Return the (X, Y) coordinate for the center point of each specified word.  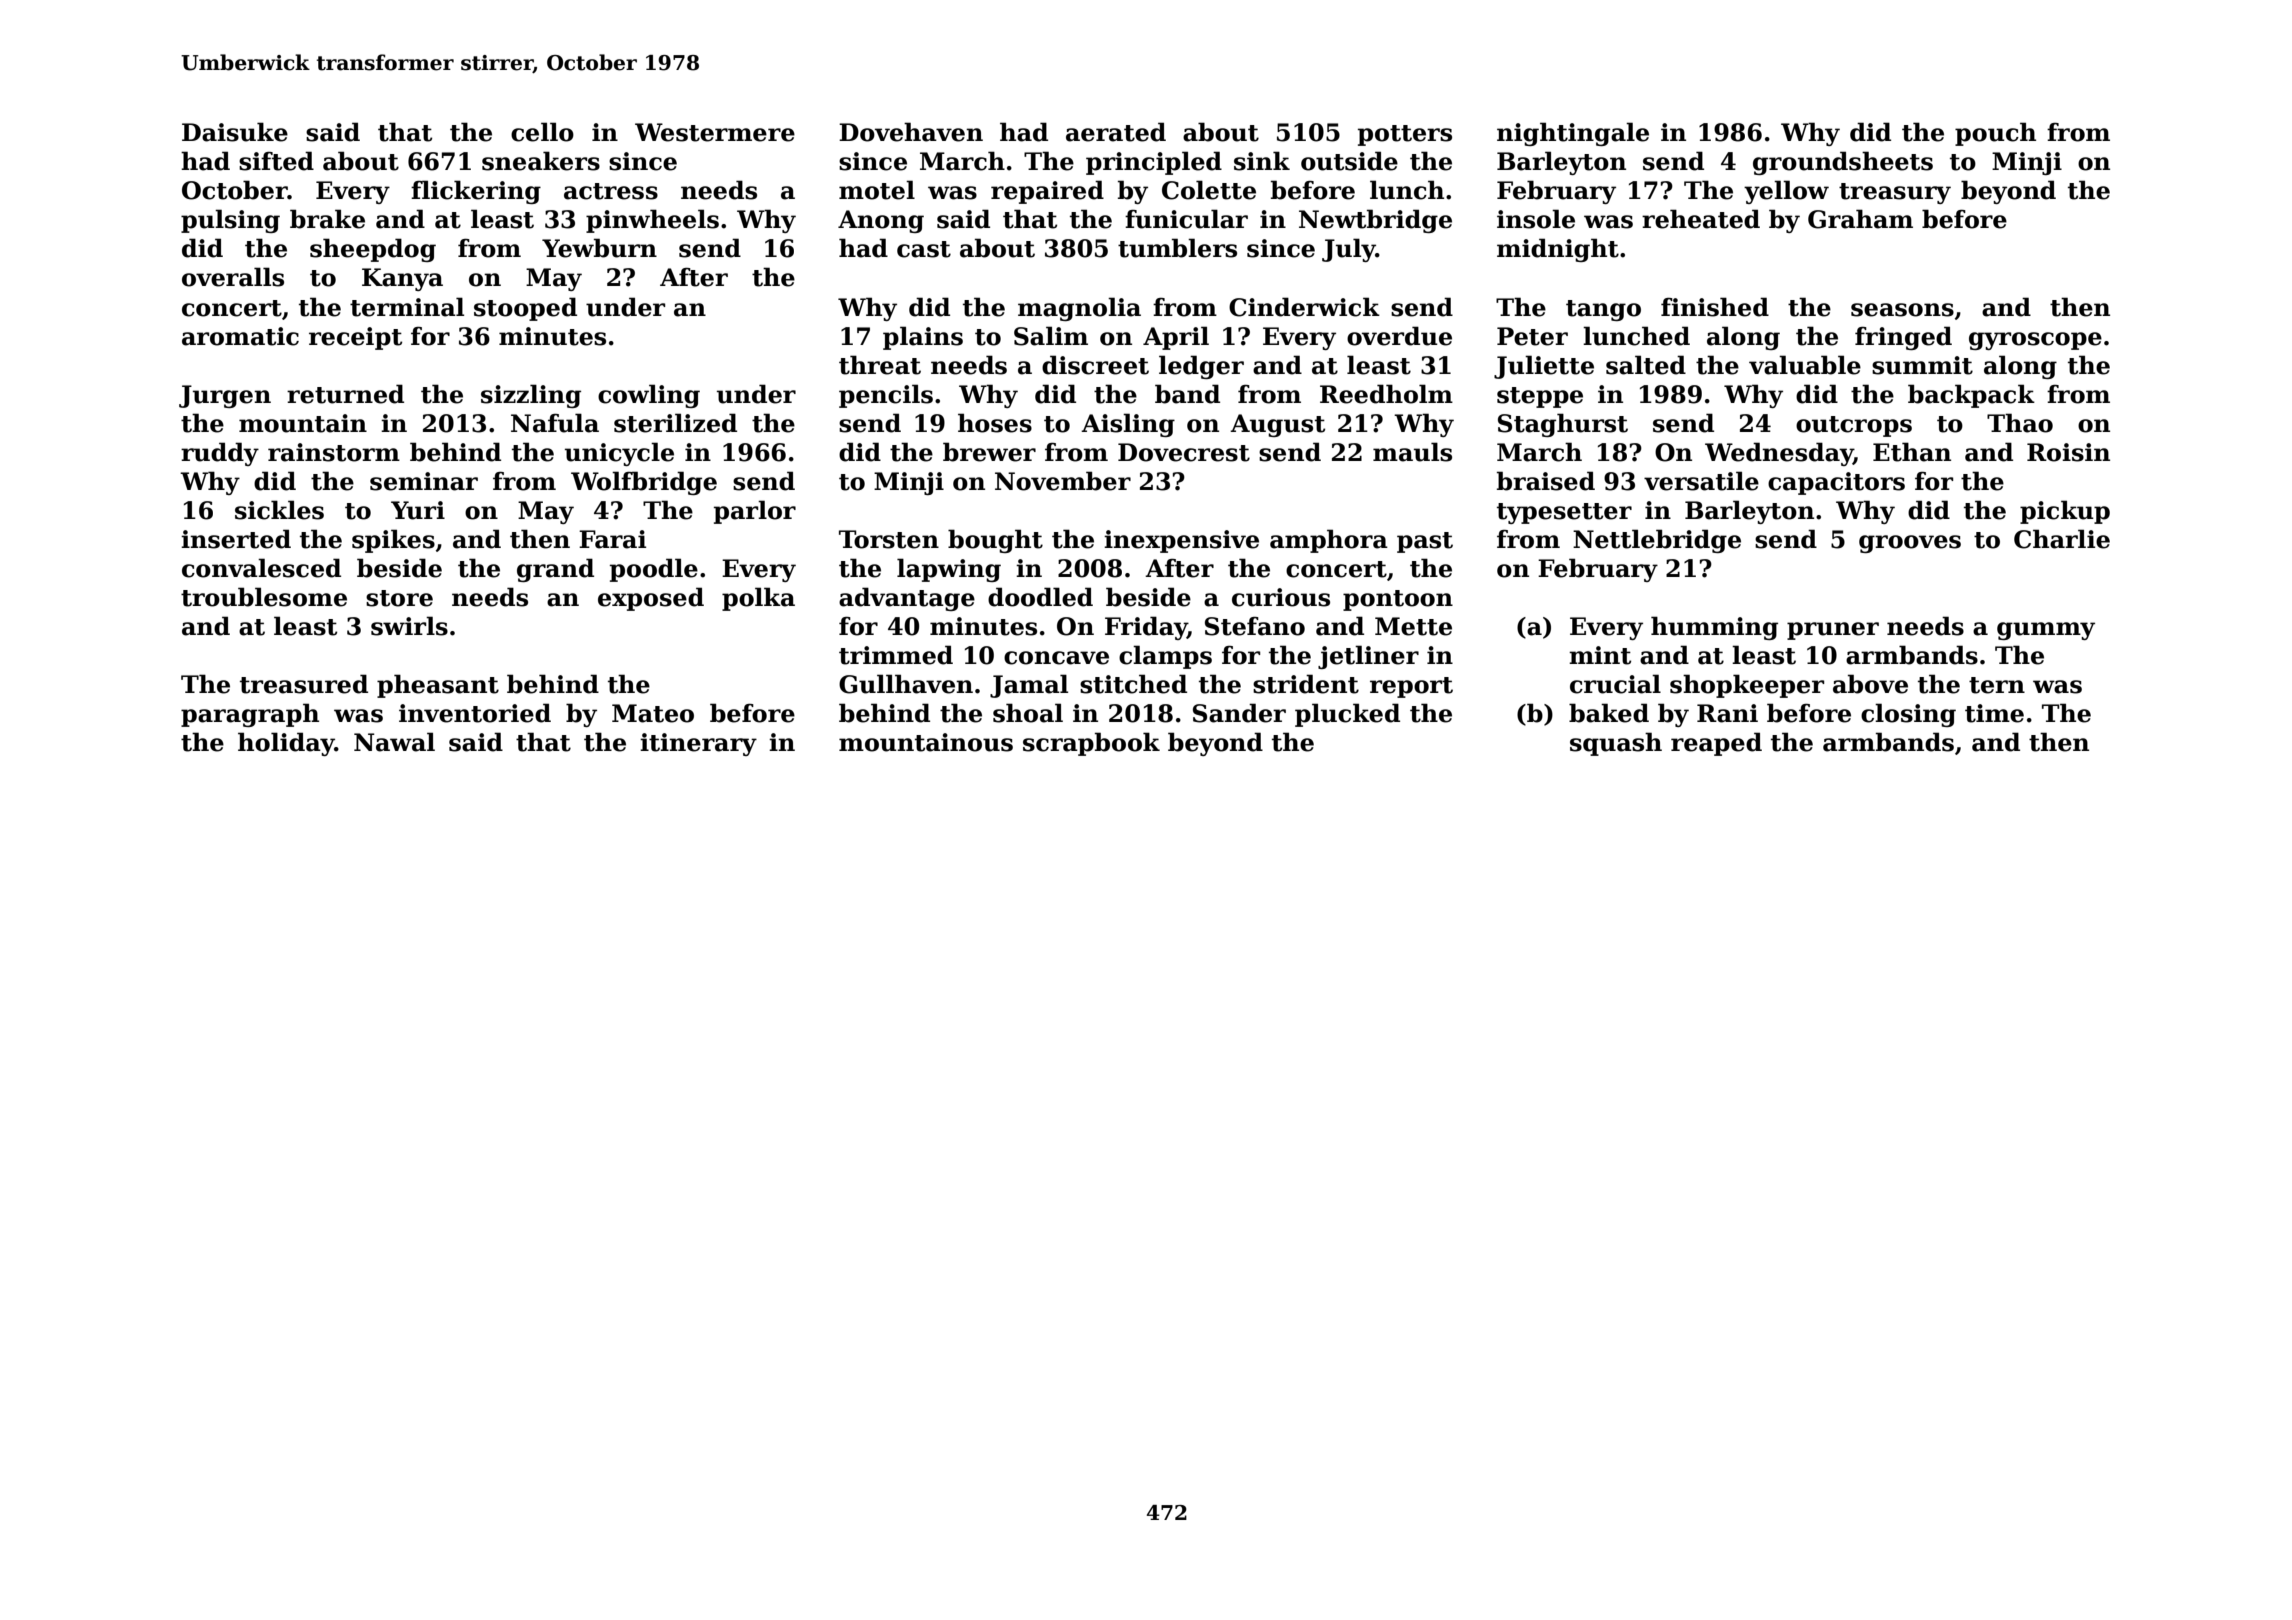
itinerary (698, 744)
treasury (1895, 193)
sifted (276, 161)
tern (1997, 685)
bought (995, 541)
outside (1349, 161)
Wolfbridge (644, 483)
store (399, 598)
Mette (1413, 626)
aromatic (240, 336)
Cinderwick (1304, 307)
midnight (1558, 250)
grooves (1910, 544)
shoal (1028, 713)
